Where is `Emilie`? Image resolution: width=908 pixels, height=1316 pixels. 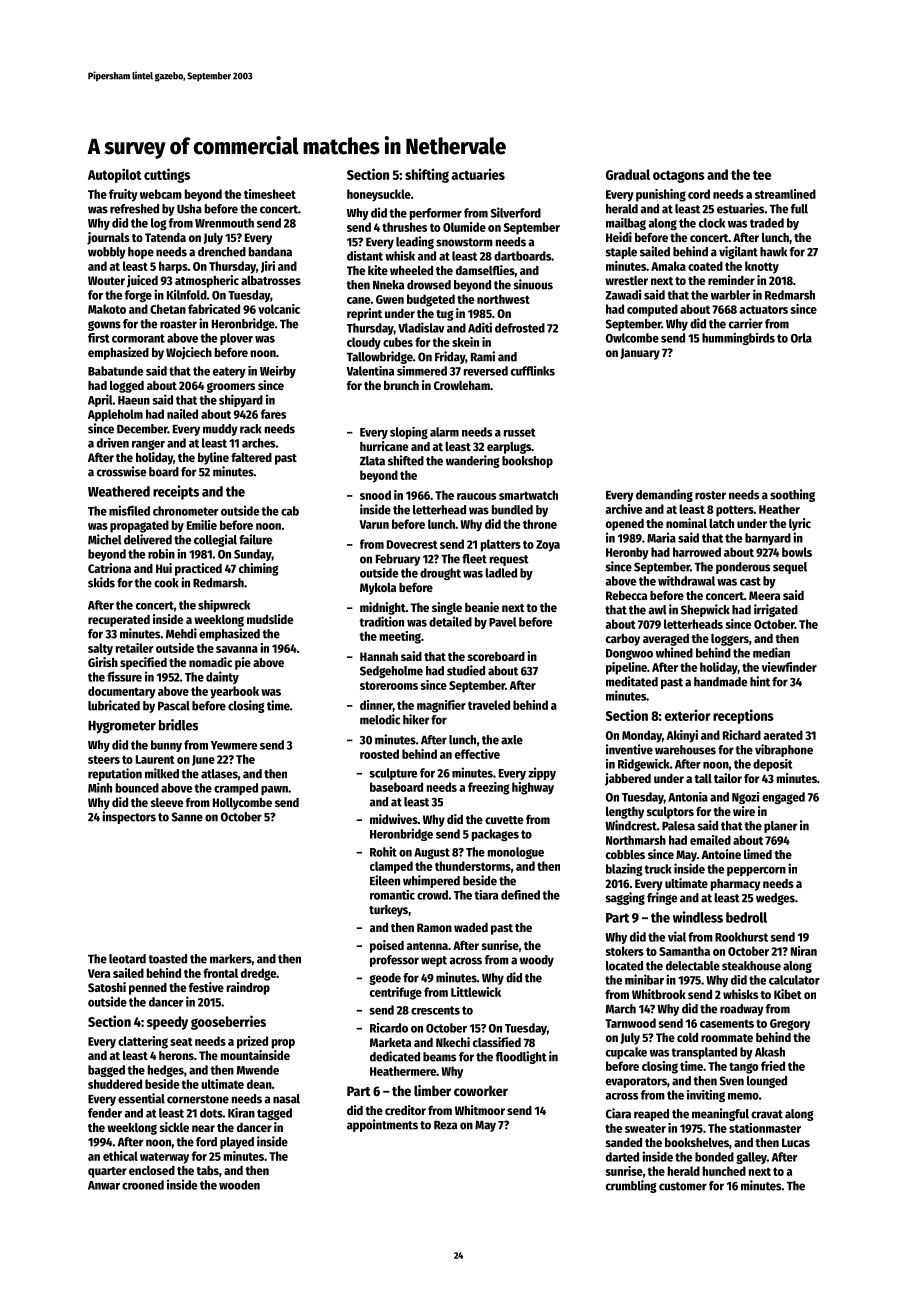 Emilie is located at coordinates (202, 525).
